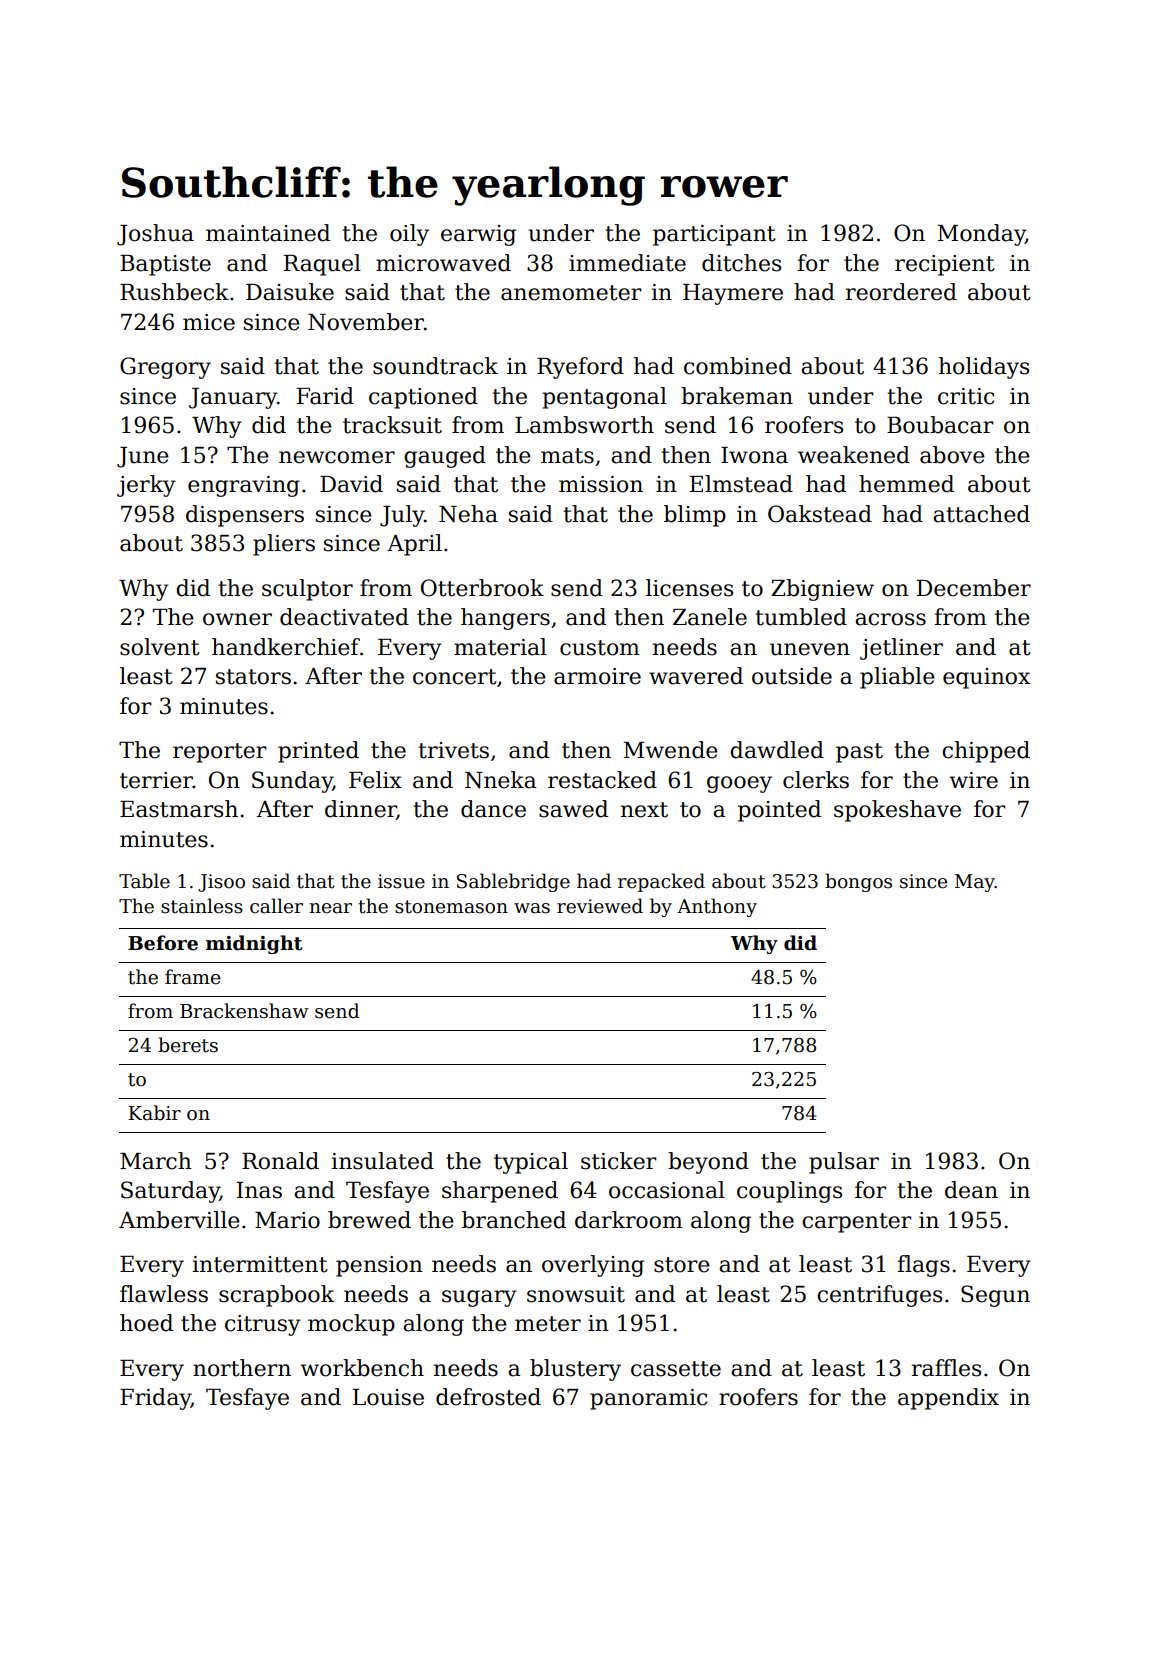 The image size is (1150, 1666). Describe the element at coordinates (682, 1265) in the image. I see `store` at that location.
